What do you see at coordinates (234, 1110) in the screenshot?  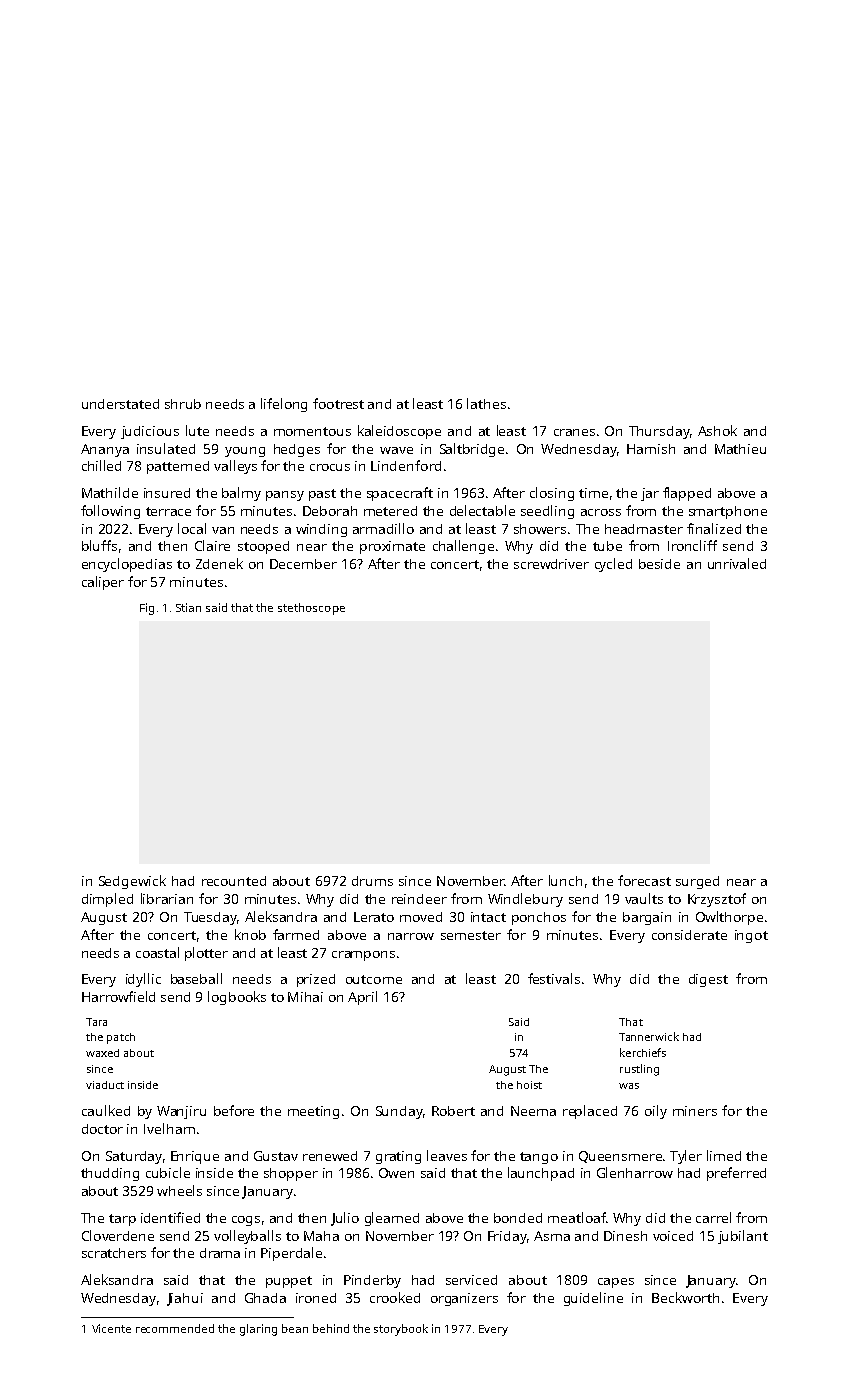 I see `before` at bounding box center [234, 1110].
